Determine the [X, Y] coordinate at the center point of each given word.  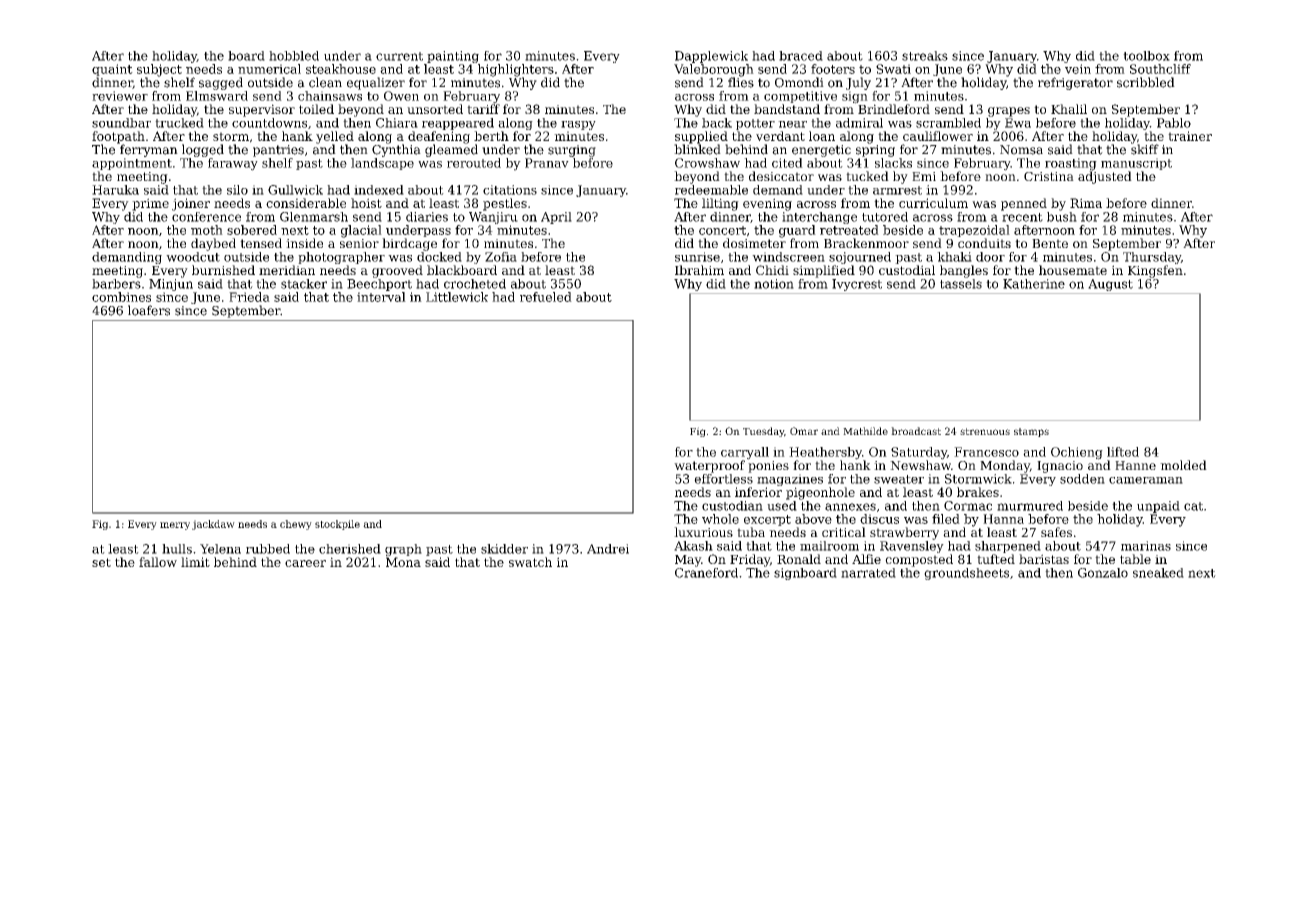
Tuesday [763, 432]
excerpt [767, 520]
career [305, 563]
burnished [223, 270]
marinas [1146, 546]
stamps [1031, 432]
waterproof [709, 466]
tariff [483, 109]
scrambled [948, 123]
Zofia [501, 257]
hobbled [294, 56]
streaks [925, 56]
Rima [1086, 203]
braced [801, 56]
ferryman [149, 150]
